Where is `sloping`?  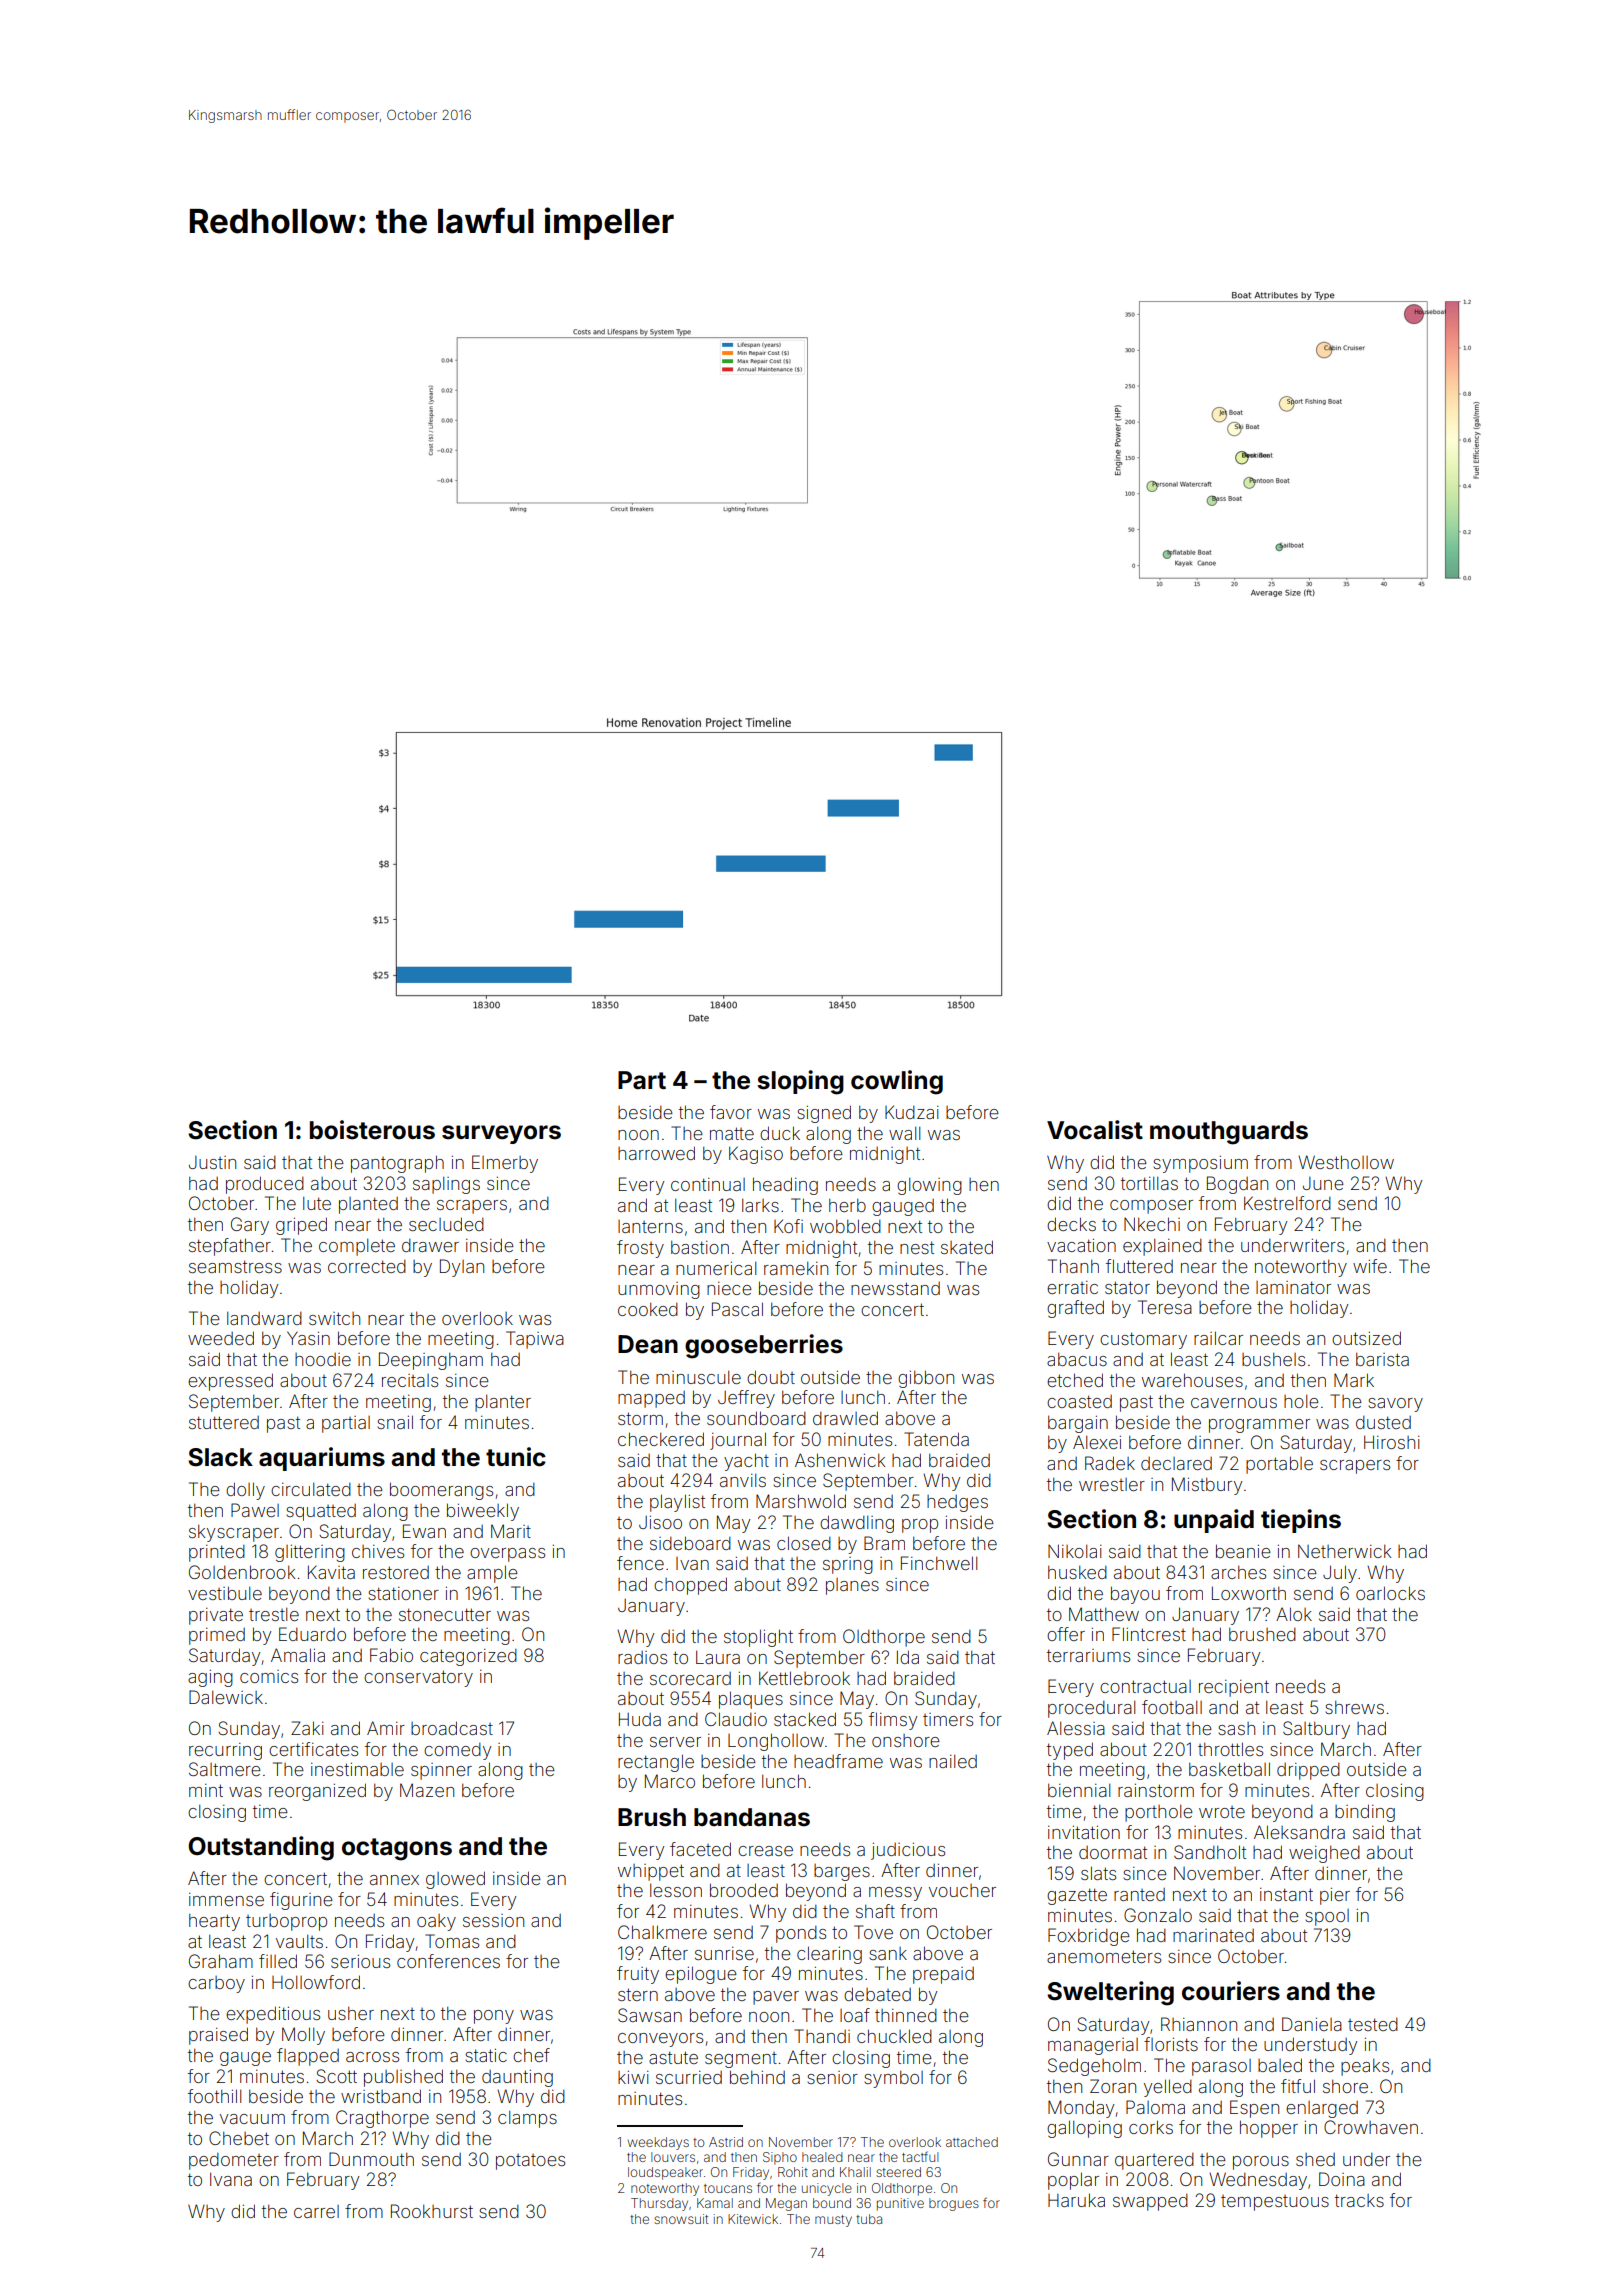
sloping is located at coordinates (800, 1082).
